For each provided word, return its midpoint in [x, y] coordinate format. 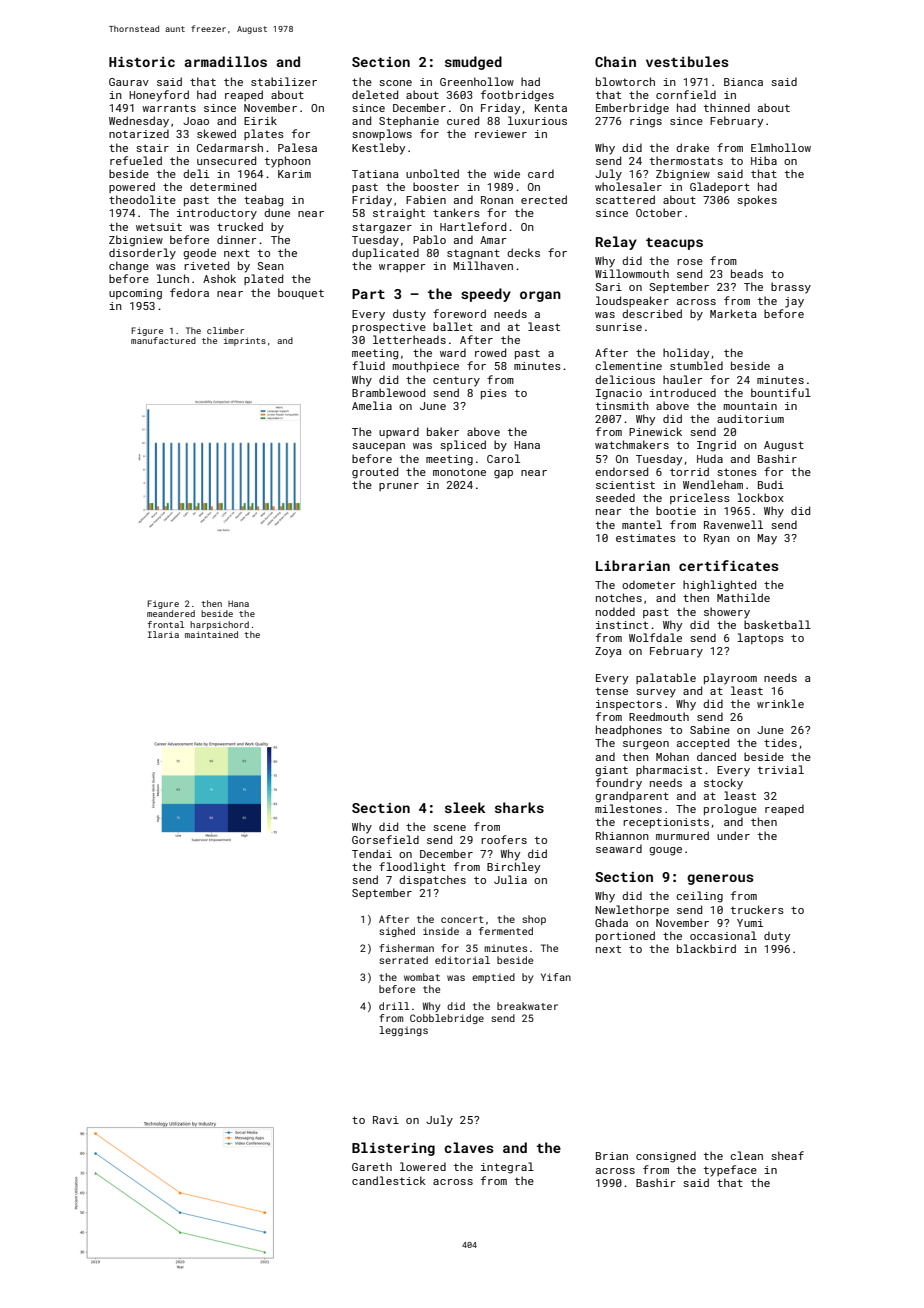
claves [469, 1147]
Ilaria [163, 634]
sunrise [619, 327]
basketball [777, 624]
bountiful [781, 392]
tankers [456, 212]
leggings [403, 1031]
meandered [171, 613]
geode [199, 254]
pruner [399, 487]
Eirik [260, 120]
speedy [486, 295]
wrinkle [780, 703]
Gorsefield [385, 839]
